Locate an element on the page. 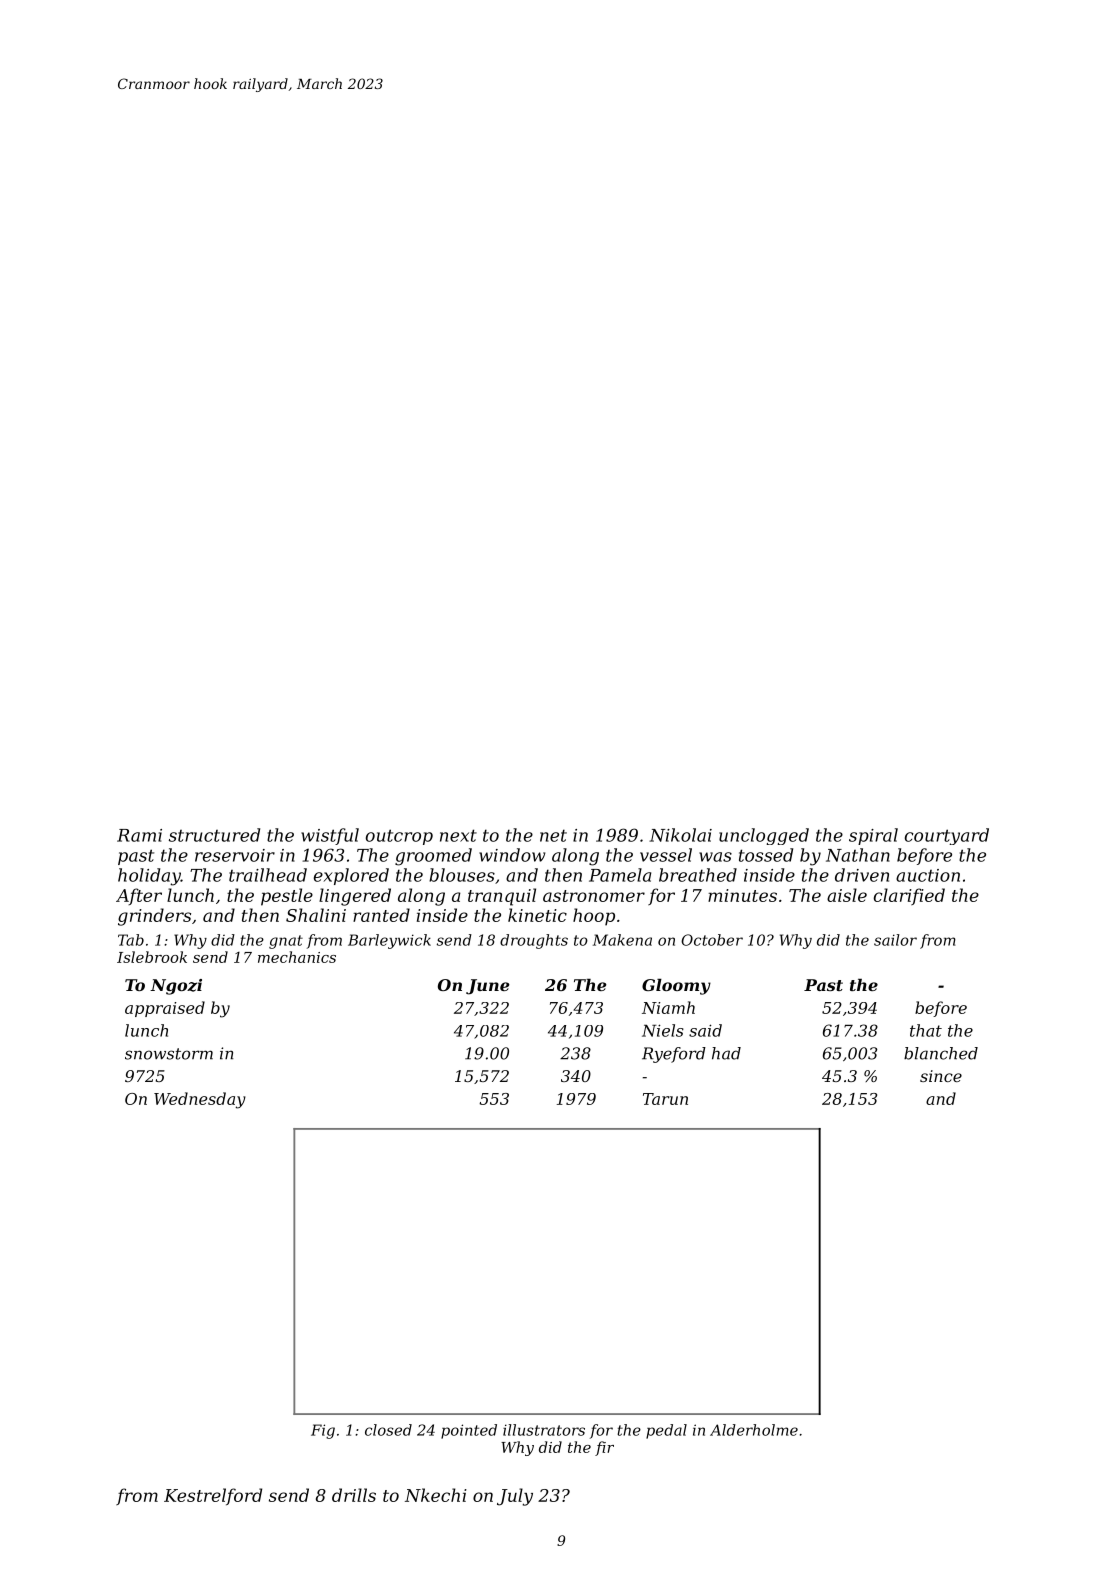 The image size is (1114, 1575). June is located at coordinates (488, 987).
